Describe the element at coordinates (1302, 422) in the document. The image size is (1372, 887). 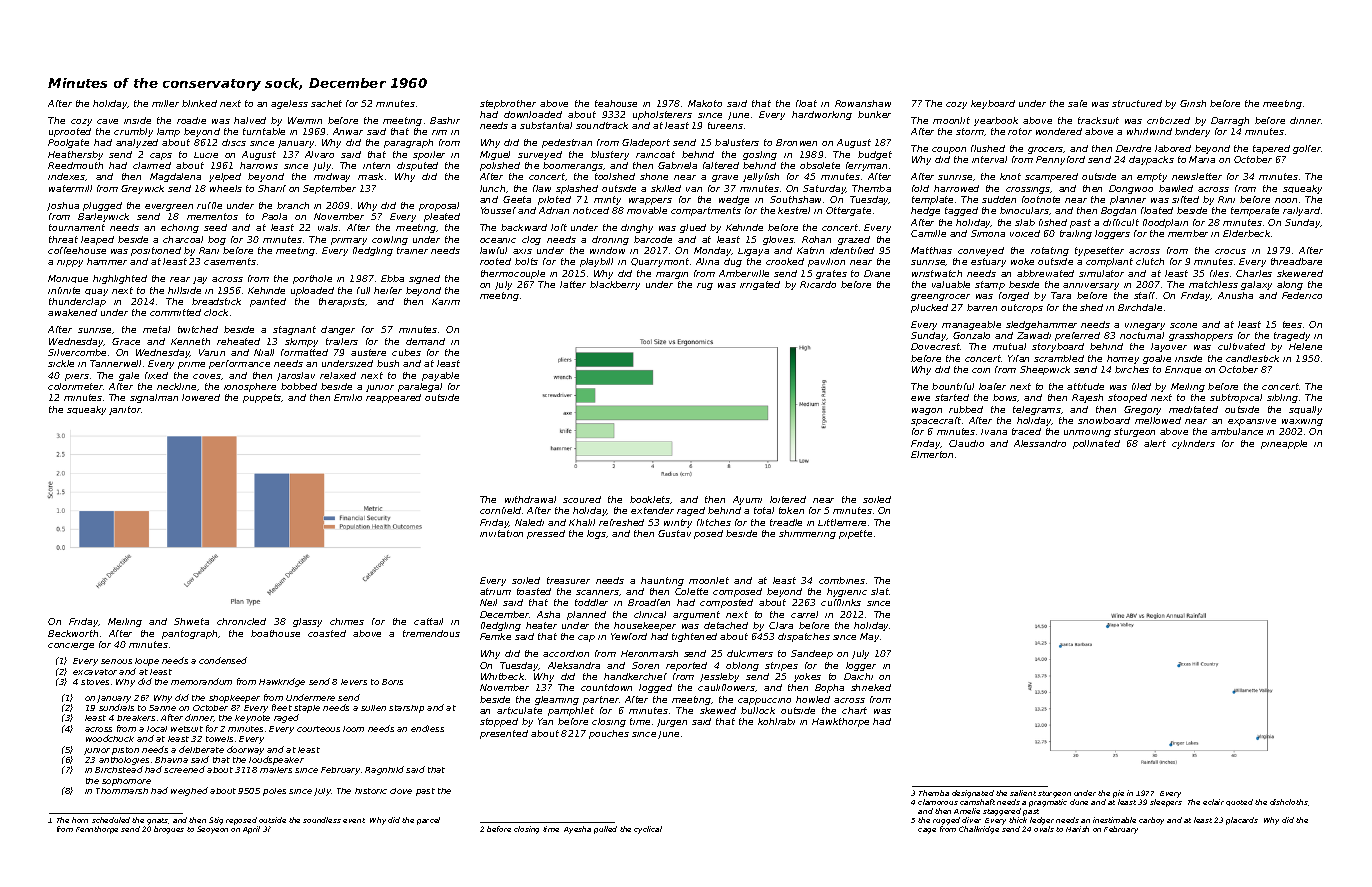
I see `waxwing` at that location.
